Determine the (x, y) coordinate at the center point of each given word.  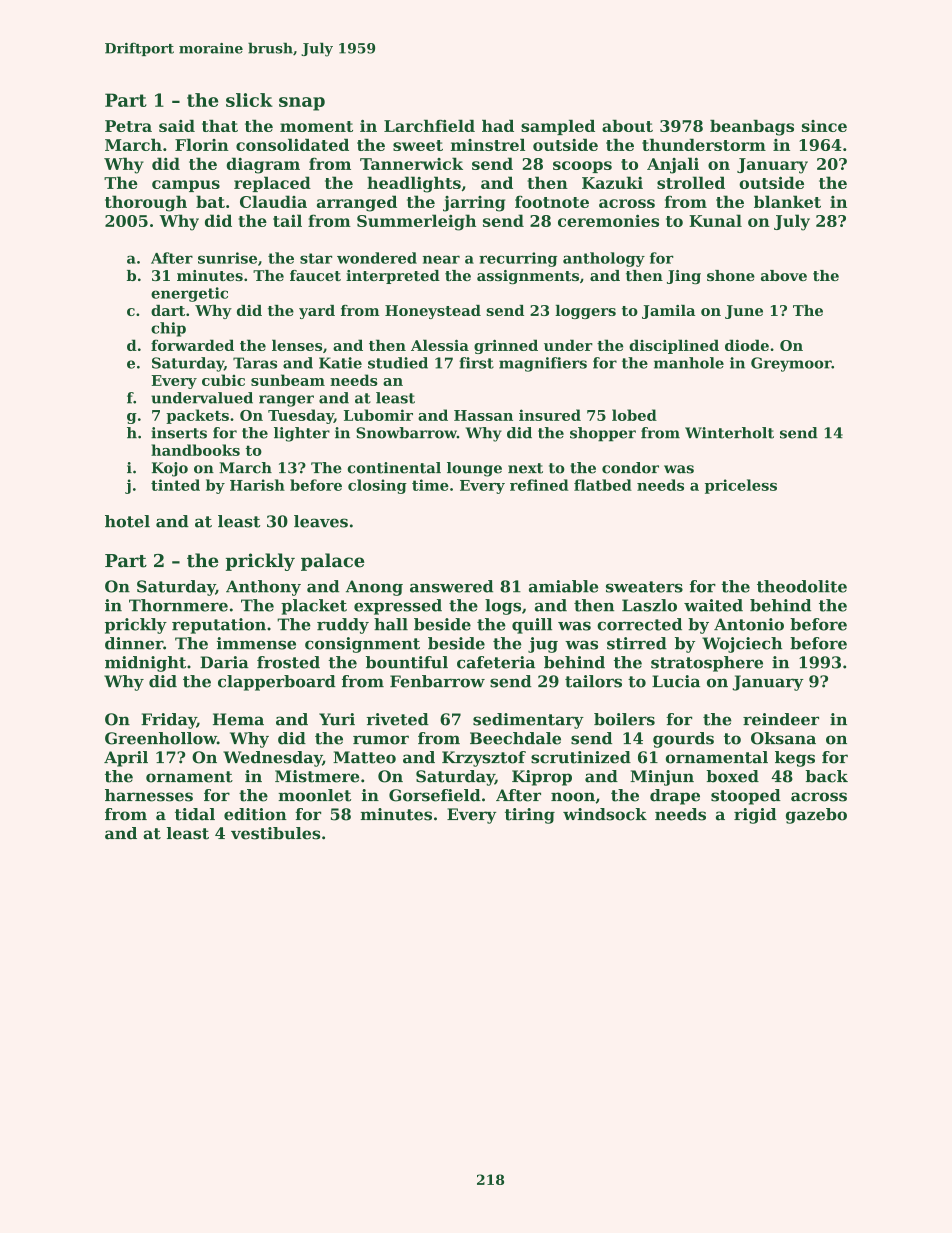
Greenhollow (161, 738)
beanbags (752, 128)
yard (317, 312)
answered (451, 586)
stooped (746, 797)
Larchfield (429, 126)
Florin (202, 144)
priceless (741, 486)
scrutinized (581, 757)
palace (333, 562)
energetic (189, 294)
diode (747, 345)
